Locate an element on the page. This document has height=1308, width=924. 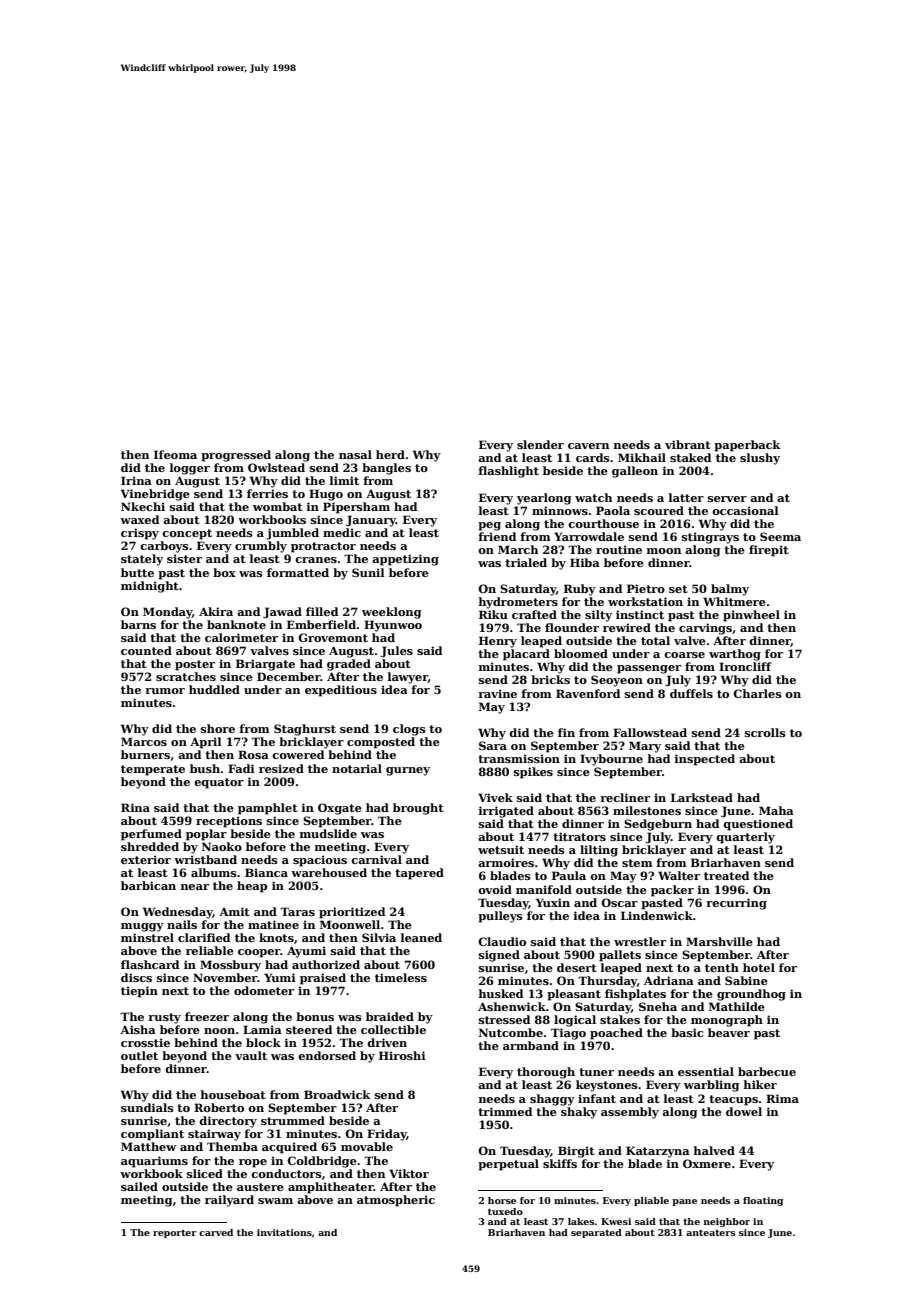
clogs is located at coordinates (409, 730).
